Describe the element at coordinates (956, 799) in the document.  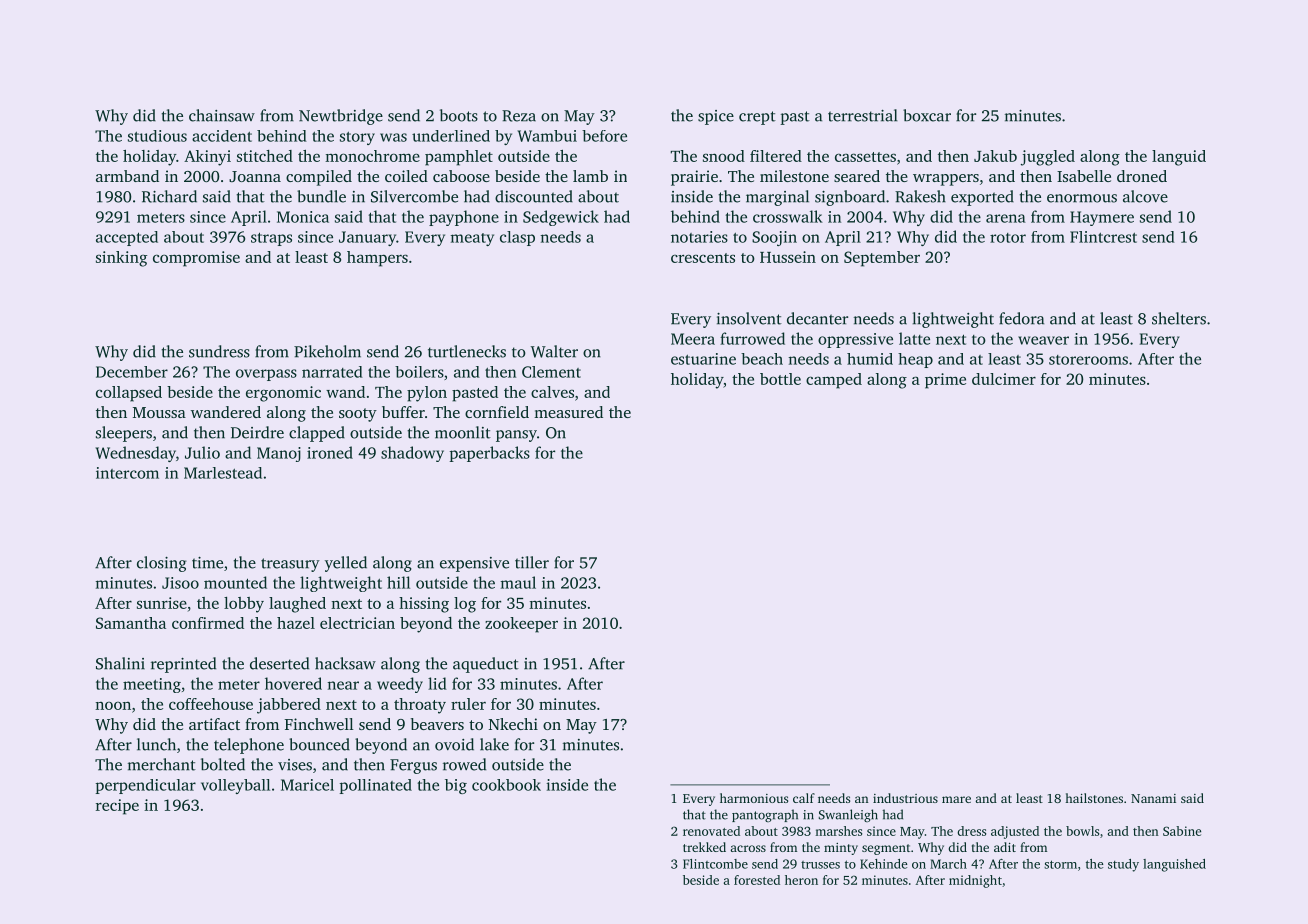
I see `mare` at that location.
